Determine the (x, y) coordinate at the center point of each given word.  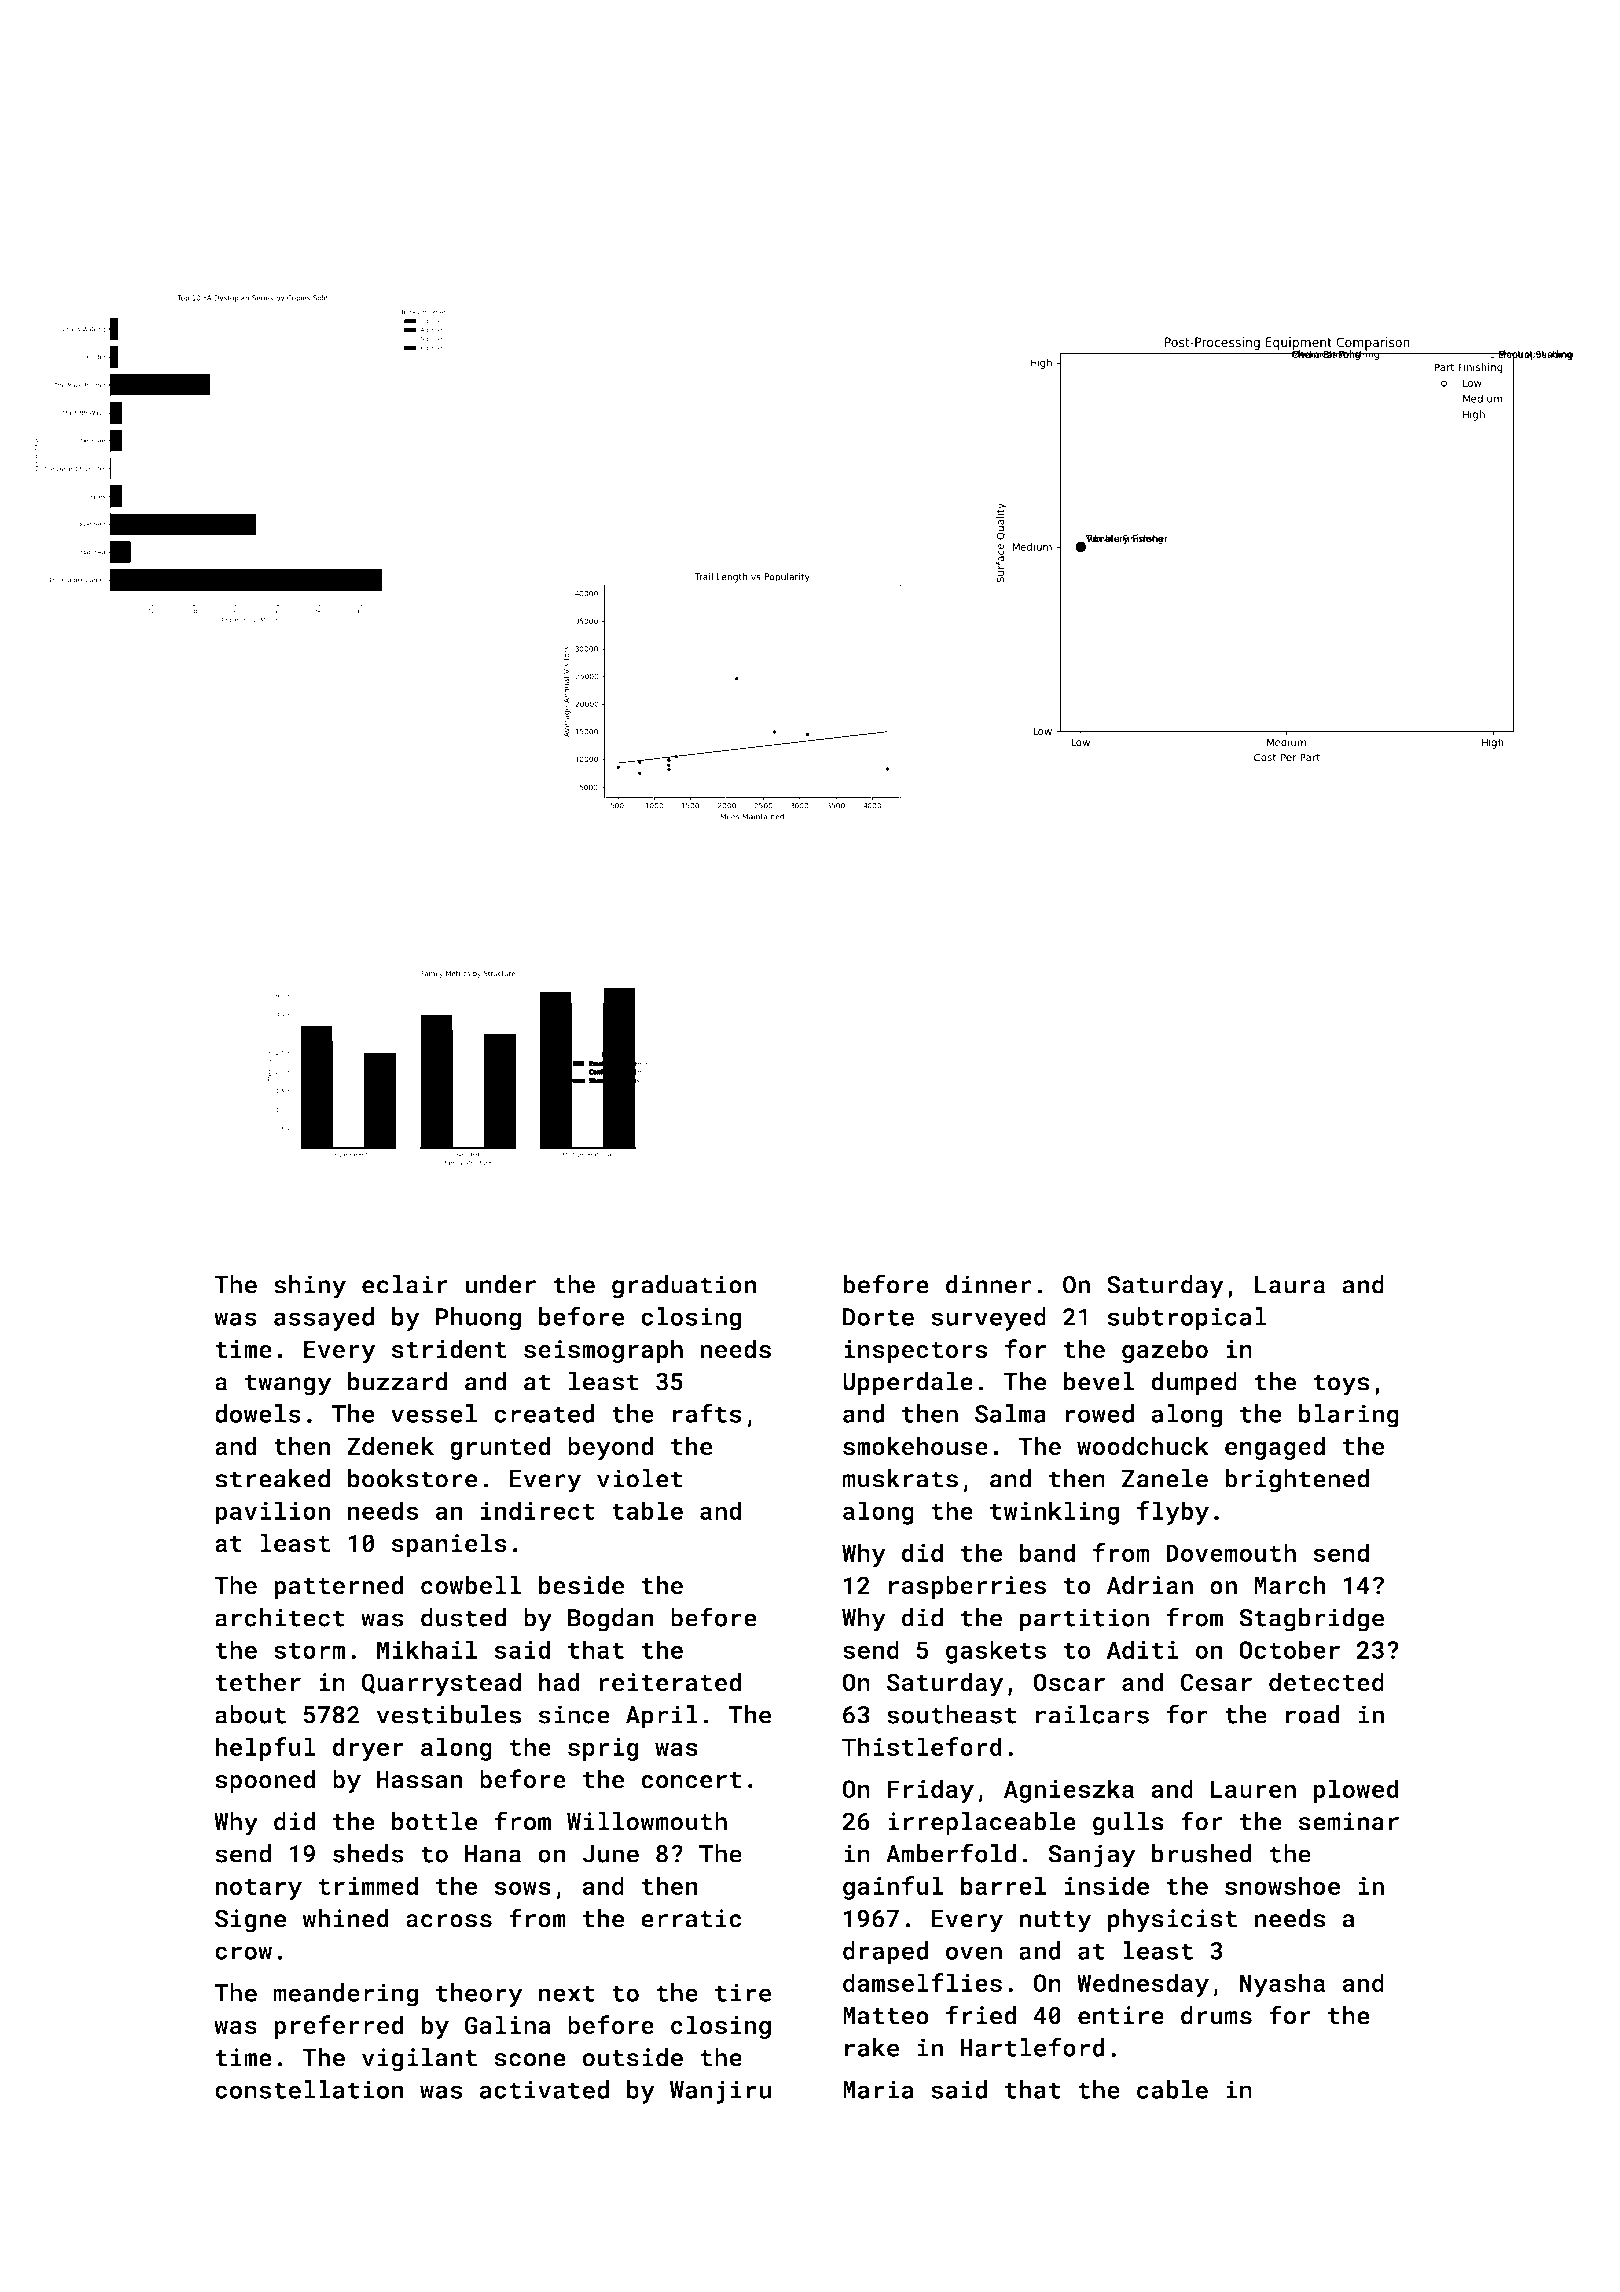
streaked (272, 1478)
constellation (309, 2089)
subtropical (1187, 1319)
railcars (1092, 1714)
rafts (707, 1413)
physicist (1172, 1921)
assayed (324, 1319)
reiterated (670, 1682)
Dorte (878, 1317)
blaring (1349, 1416)
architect (280, 1617)
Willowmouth (647, 1821)
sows (522, 1888)
